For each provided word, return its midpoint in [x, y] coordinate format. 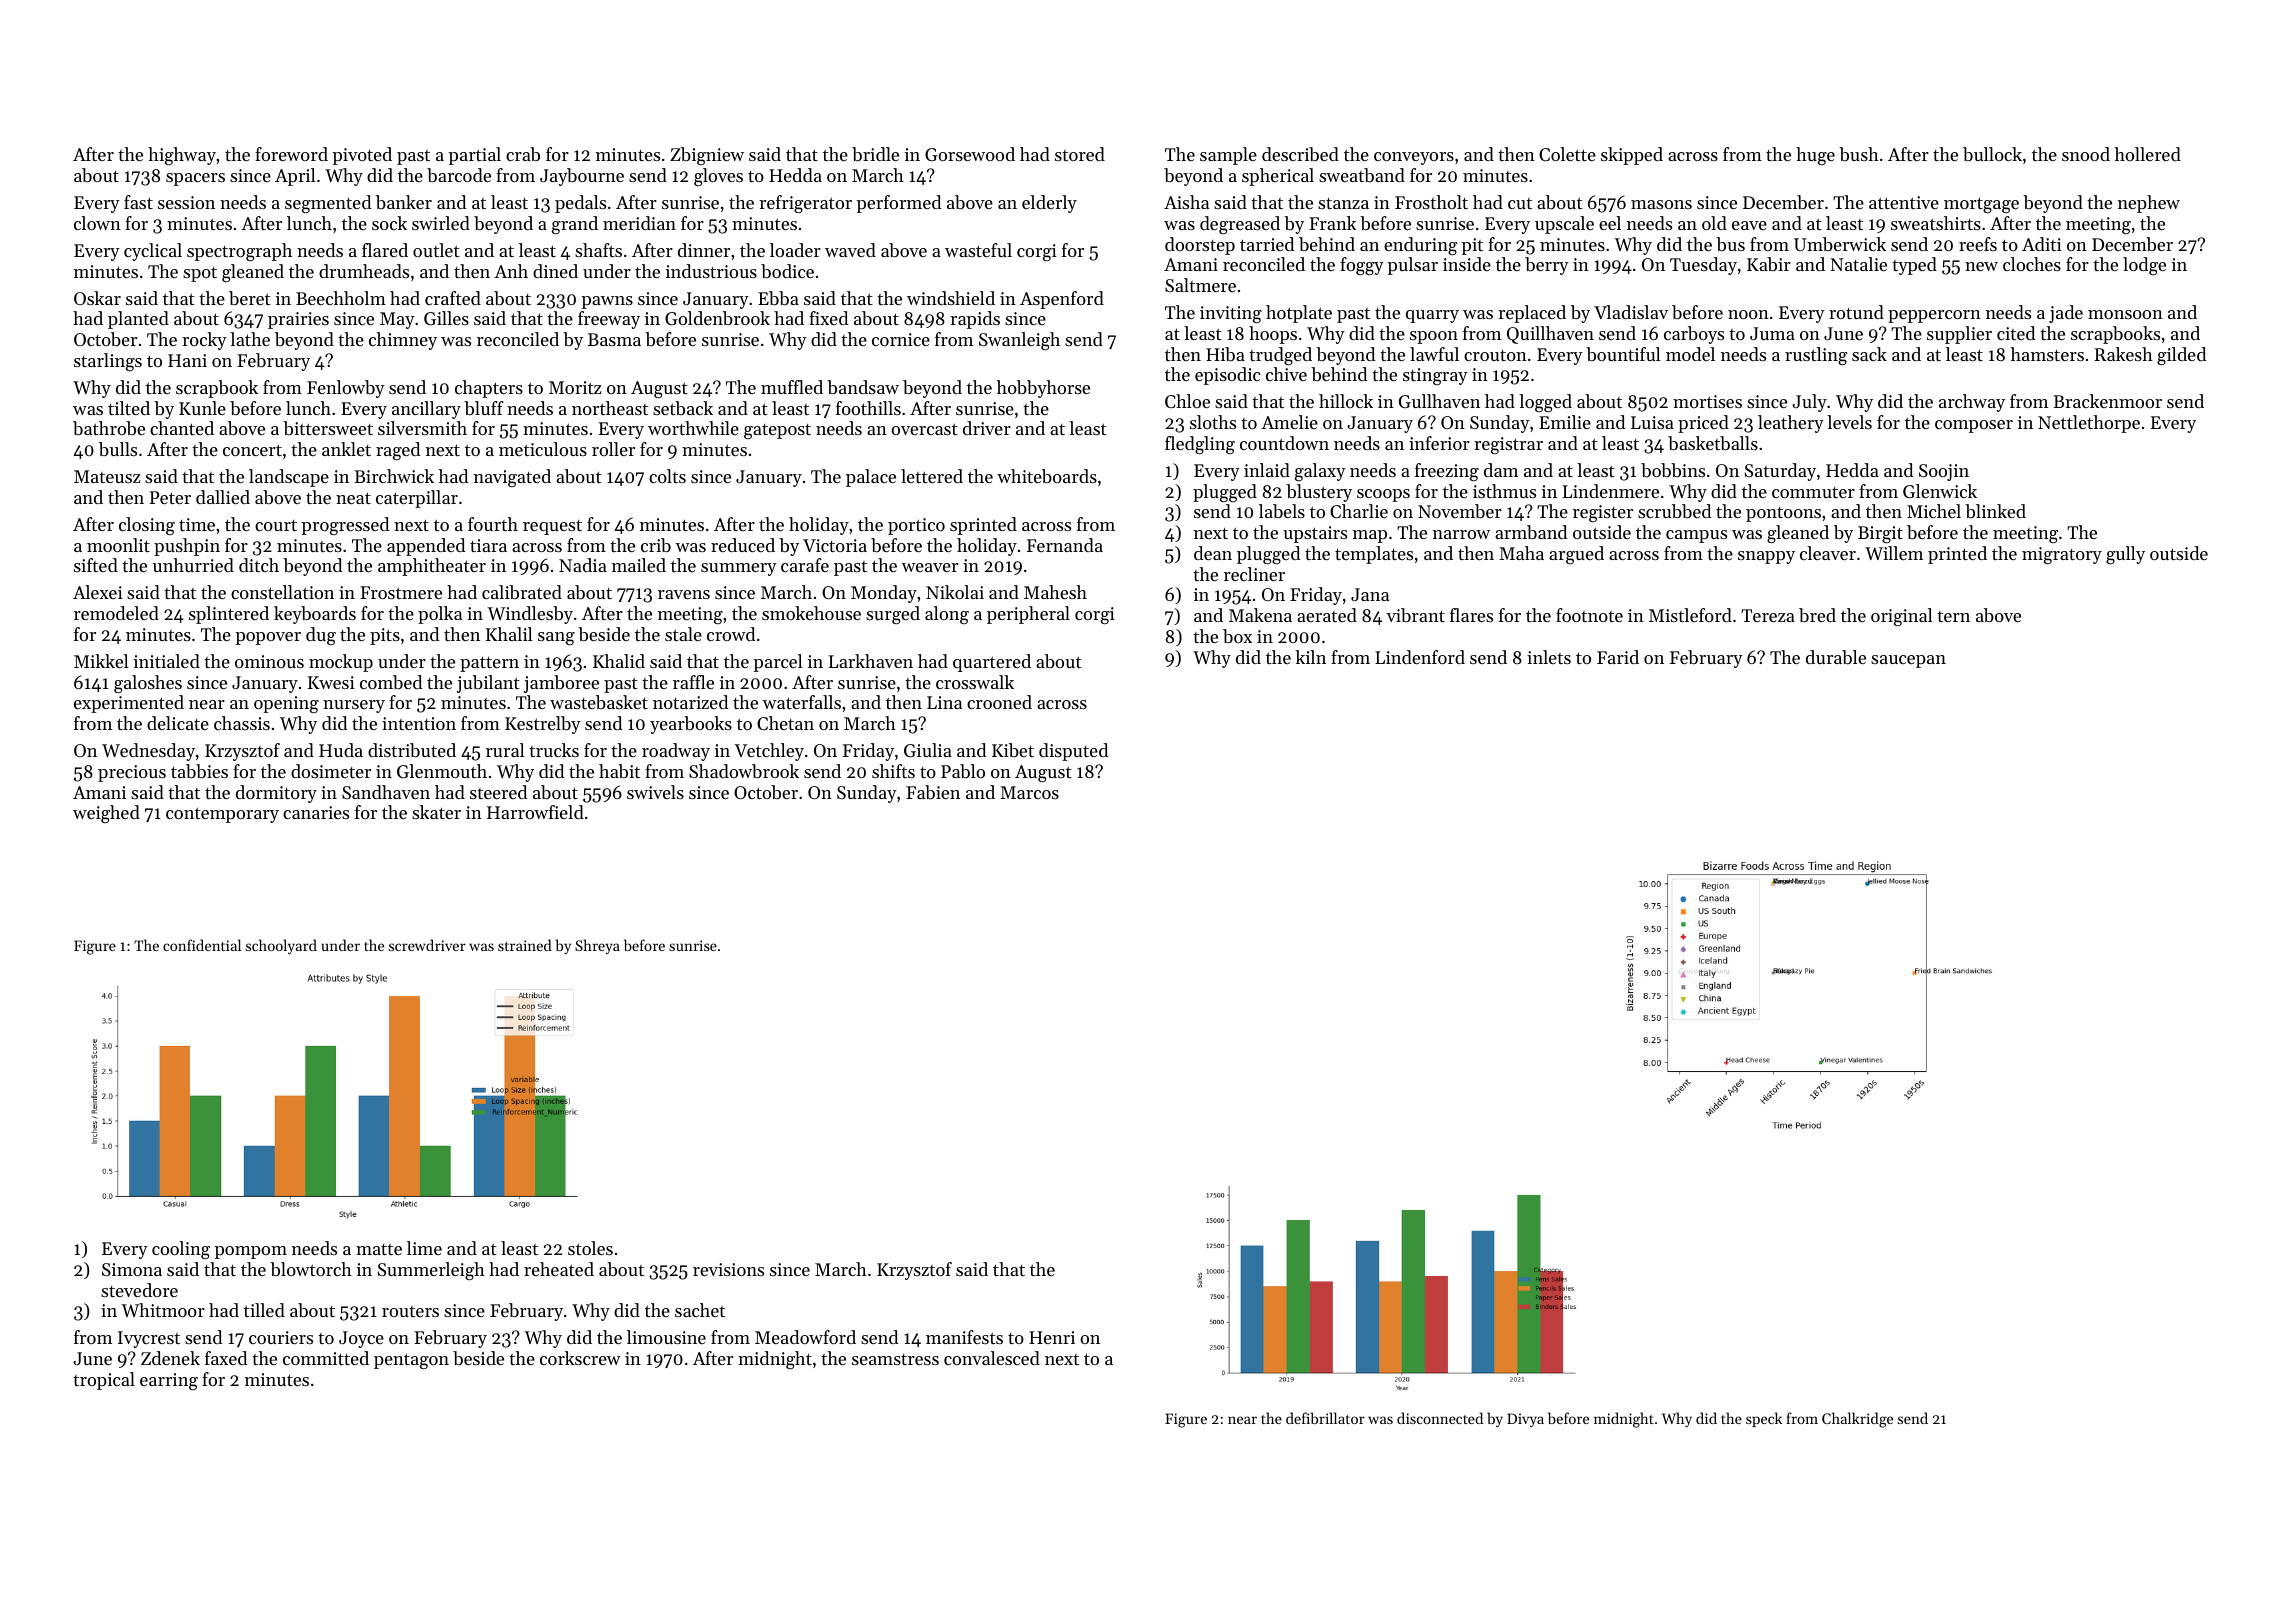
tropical [104, 1381]
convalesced [992, 1358]
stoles [590, 1248]
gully [2125, 555]
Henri [1052, 1337]
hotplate [1299, 314]
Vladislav [1631, 312]
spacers [195, 179]
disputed [1073, 752]
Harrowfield [535, 812]
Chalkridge [1857, 1420]
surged [893, 615]
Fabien [933, 792]
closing [147, 526]
